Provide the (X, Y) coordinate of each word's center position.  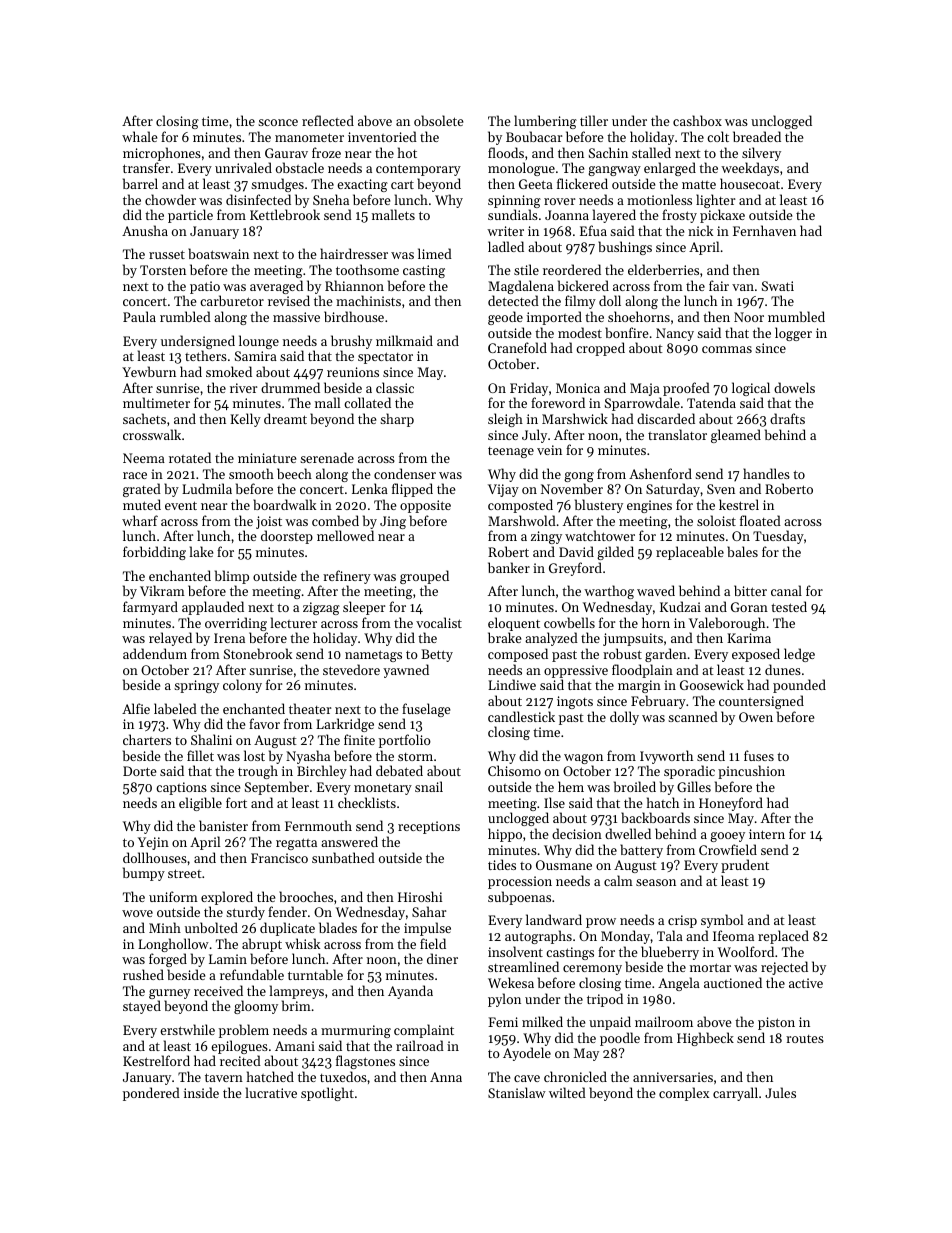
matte (699, 184)
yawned (406, 671)
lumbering (545, 122)
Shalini (211, 739)
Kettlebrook (285, 214)
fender (287, 911)
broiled (635, 786)
